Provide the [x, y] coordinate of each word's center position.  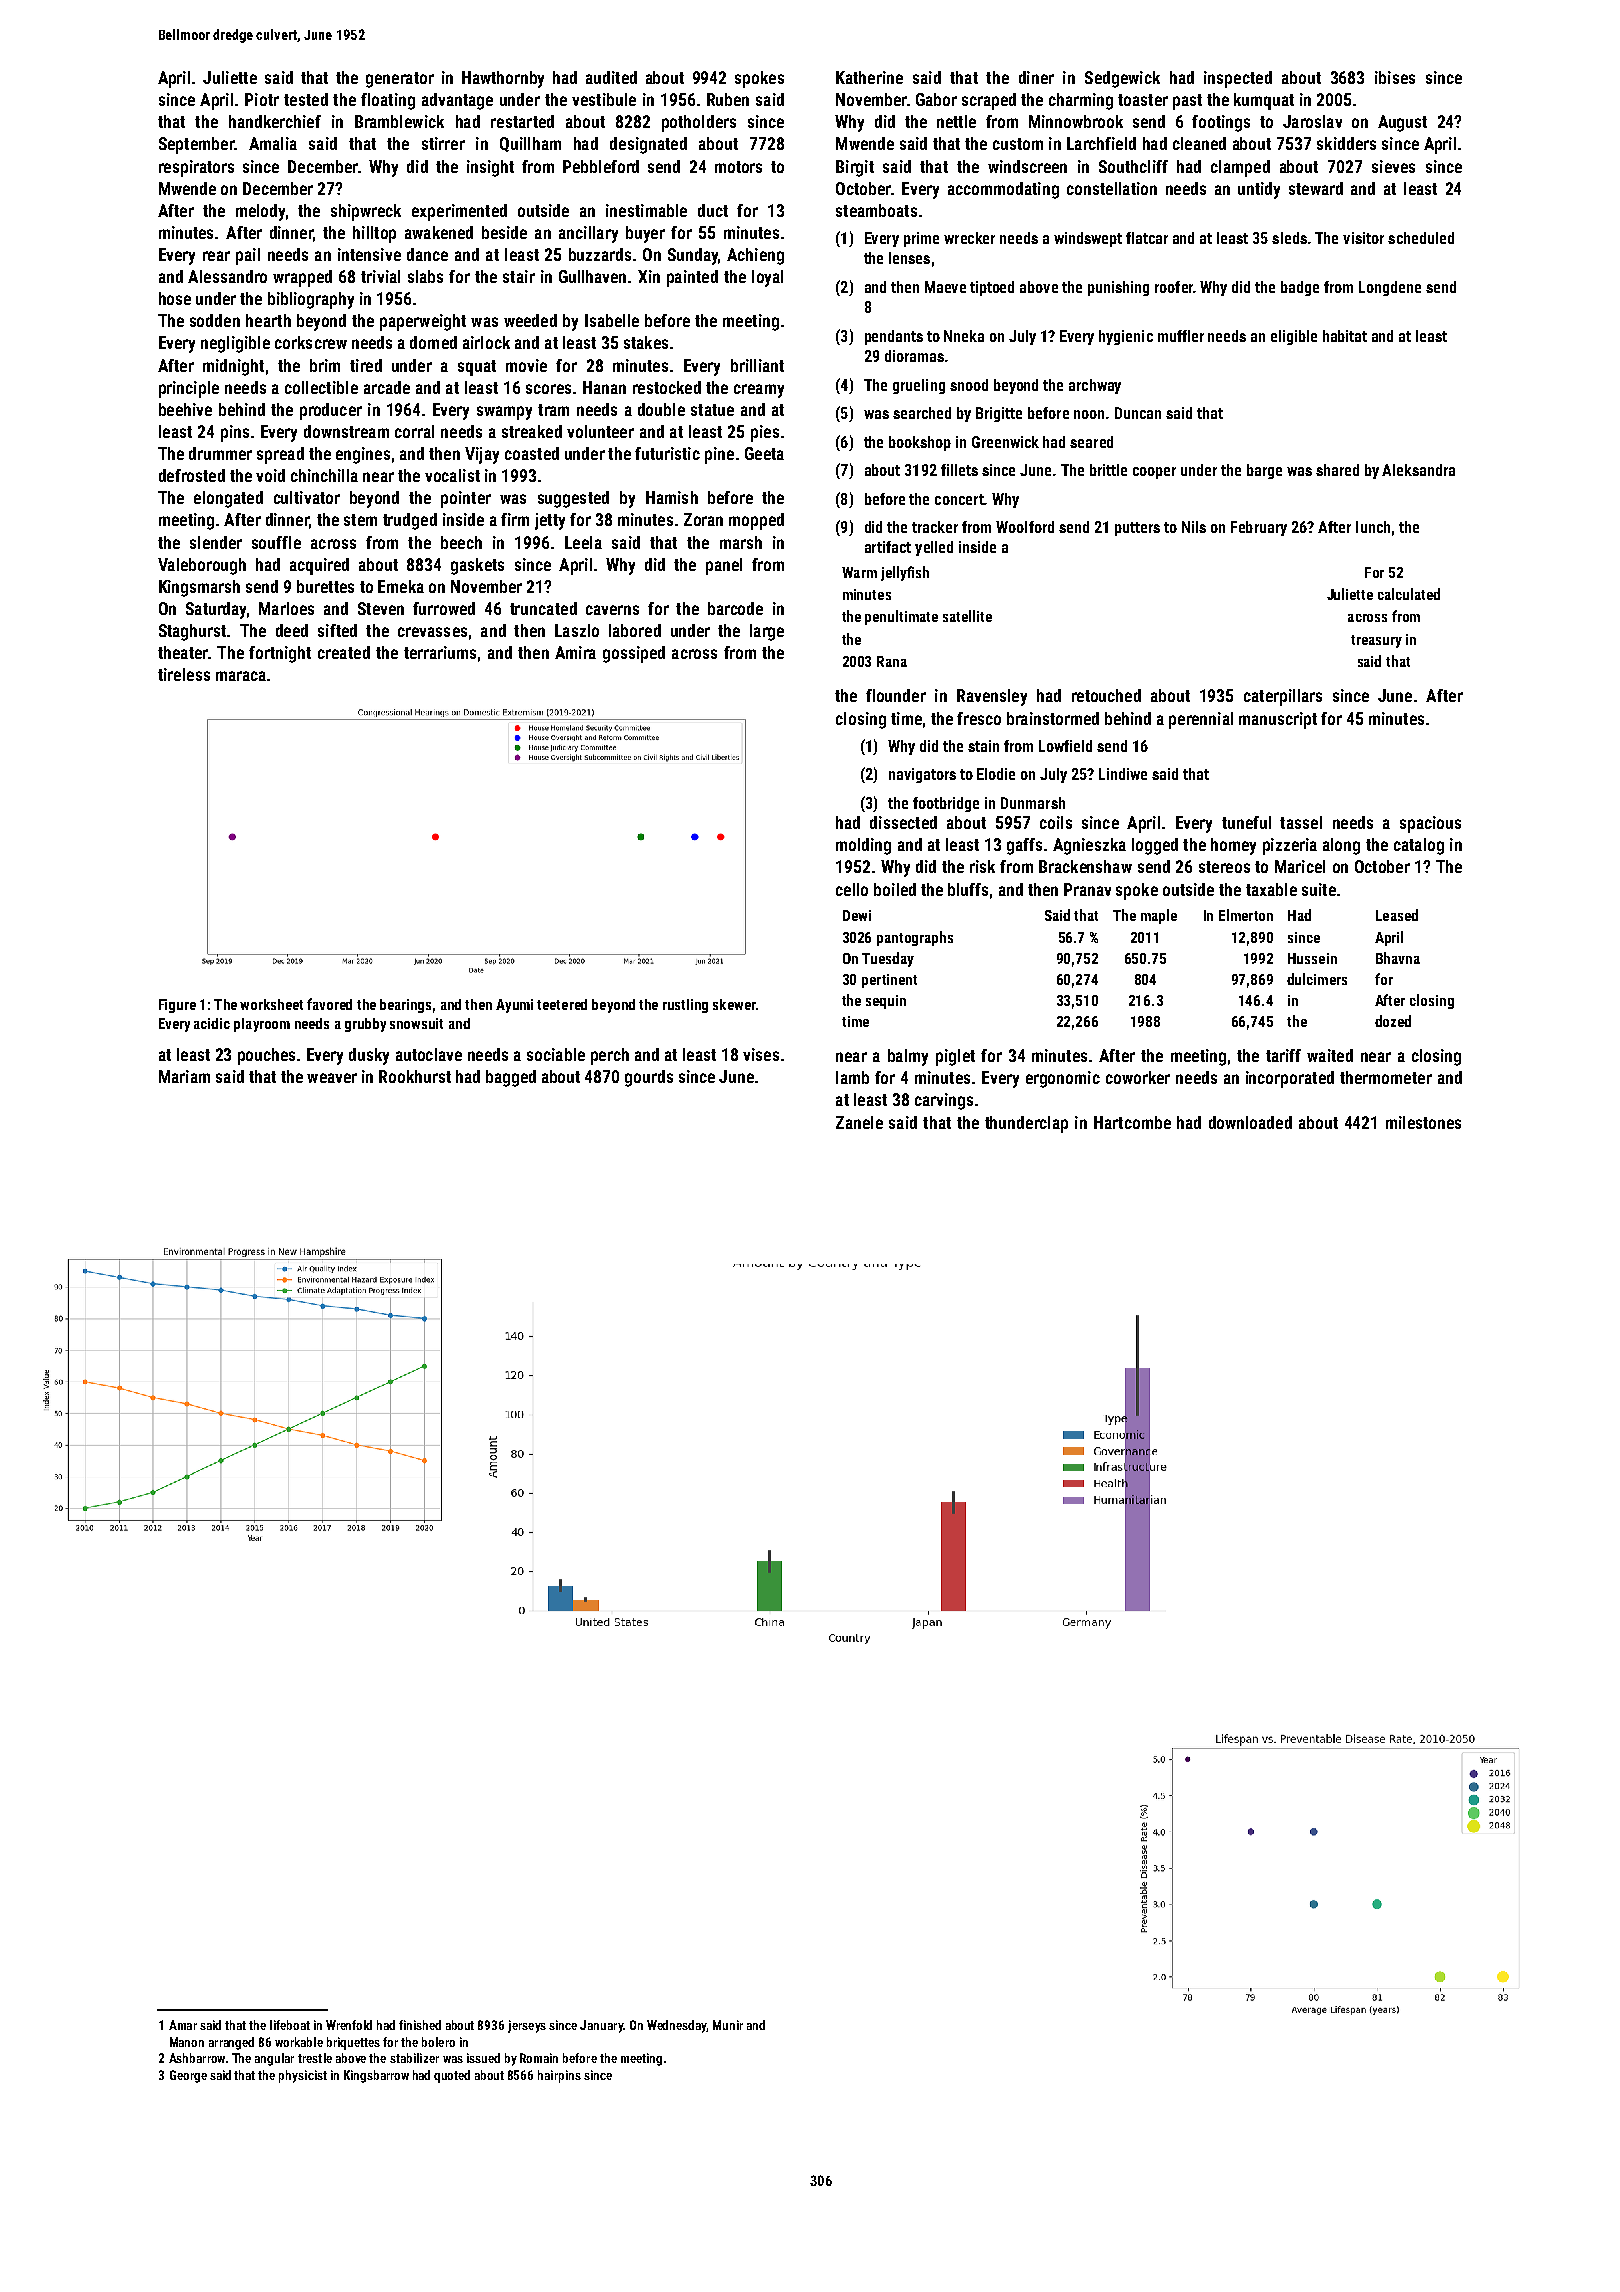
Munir [728, 2025]
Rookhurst [415, 1076]
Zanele [859, 1122]
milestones [1423, 1122]
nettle [956, 121]
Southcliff [1133, 166]
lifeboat [290, 2025]
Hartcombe [1132, 1122]
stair [519, 276]
